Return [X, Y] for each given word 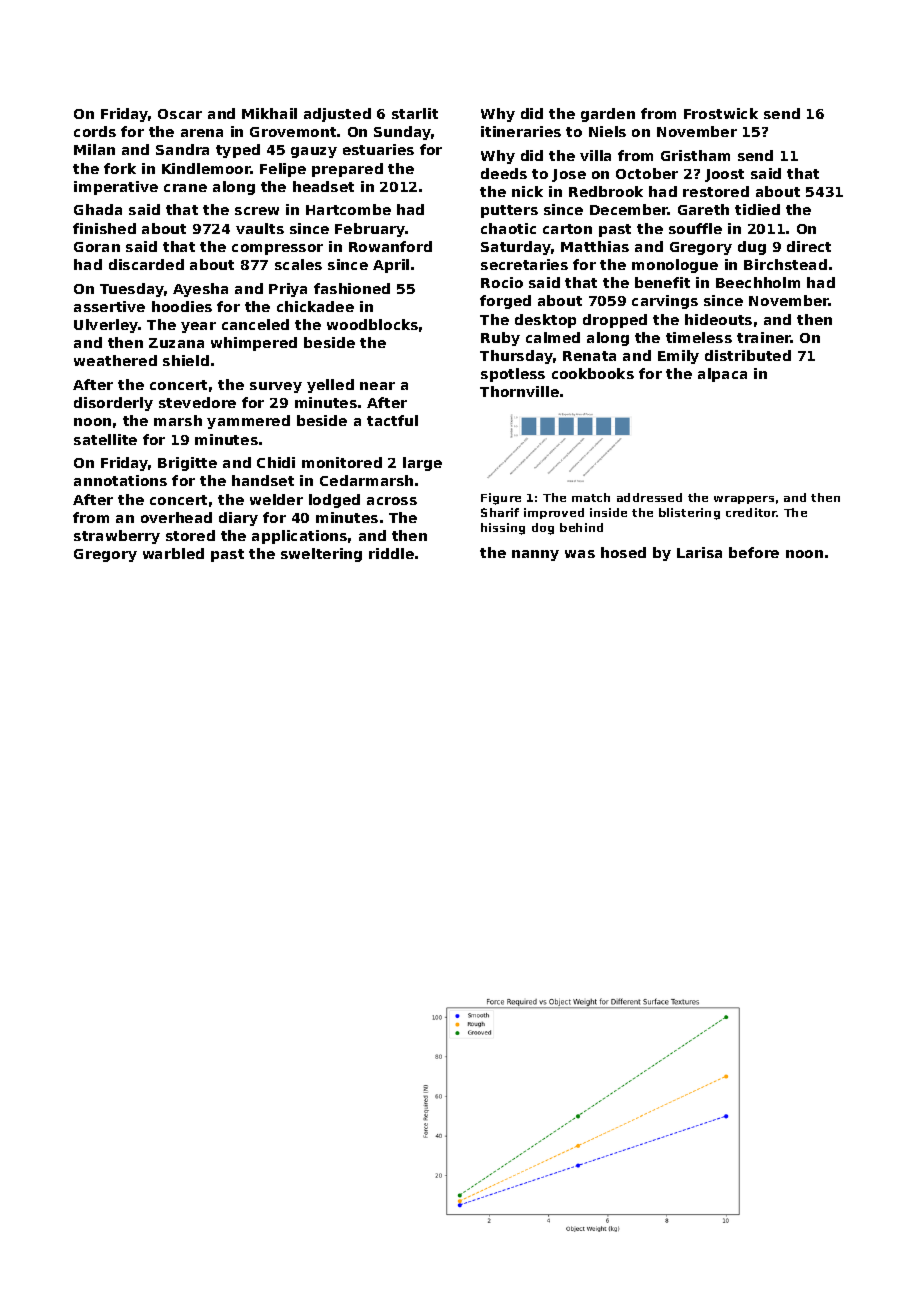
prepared [347, 170]
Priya [288, 290]
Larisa [699, 552]
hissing [503, 529]
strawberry [117, 537]
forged [505, 302]
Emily [678, 357]
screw [257, 211]
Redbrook [606, 191]
